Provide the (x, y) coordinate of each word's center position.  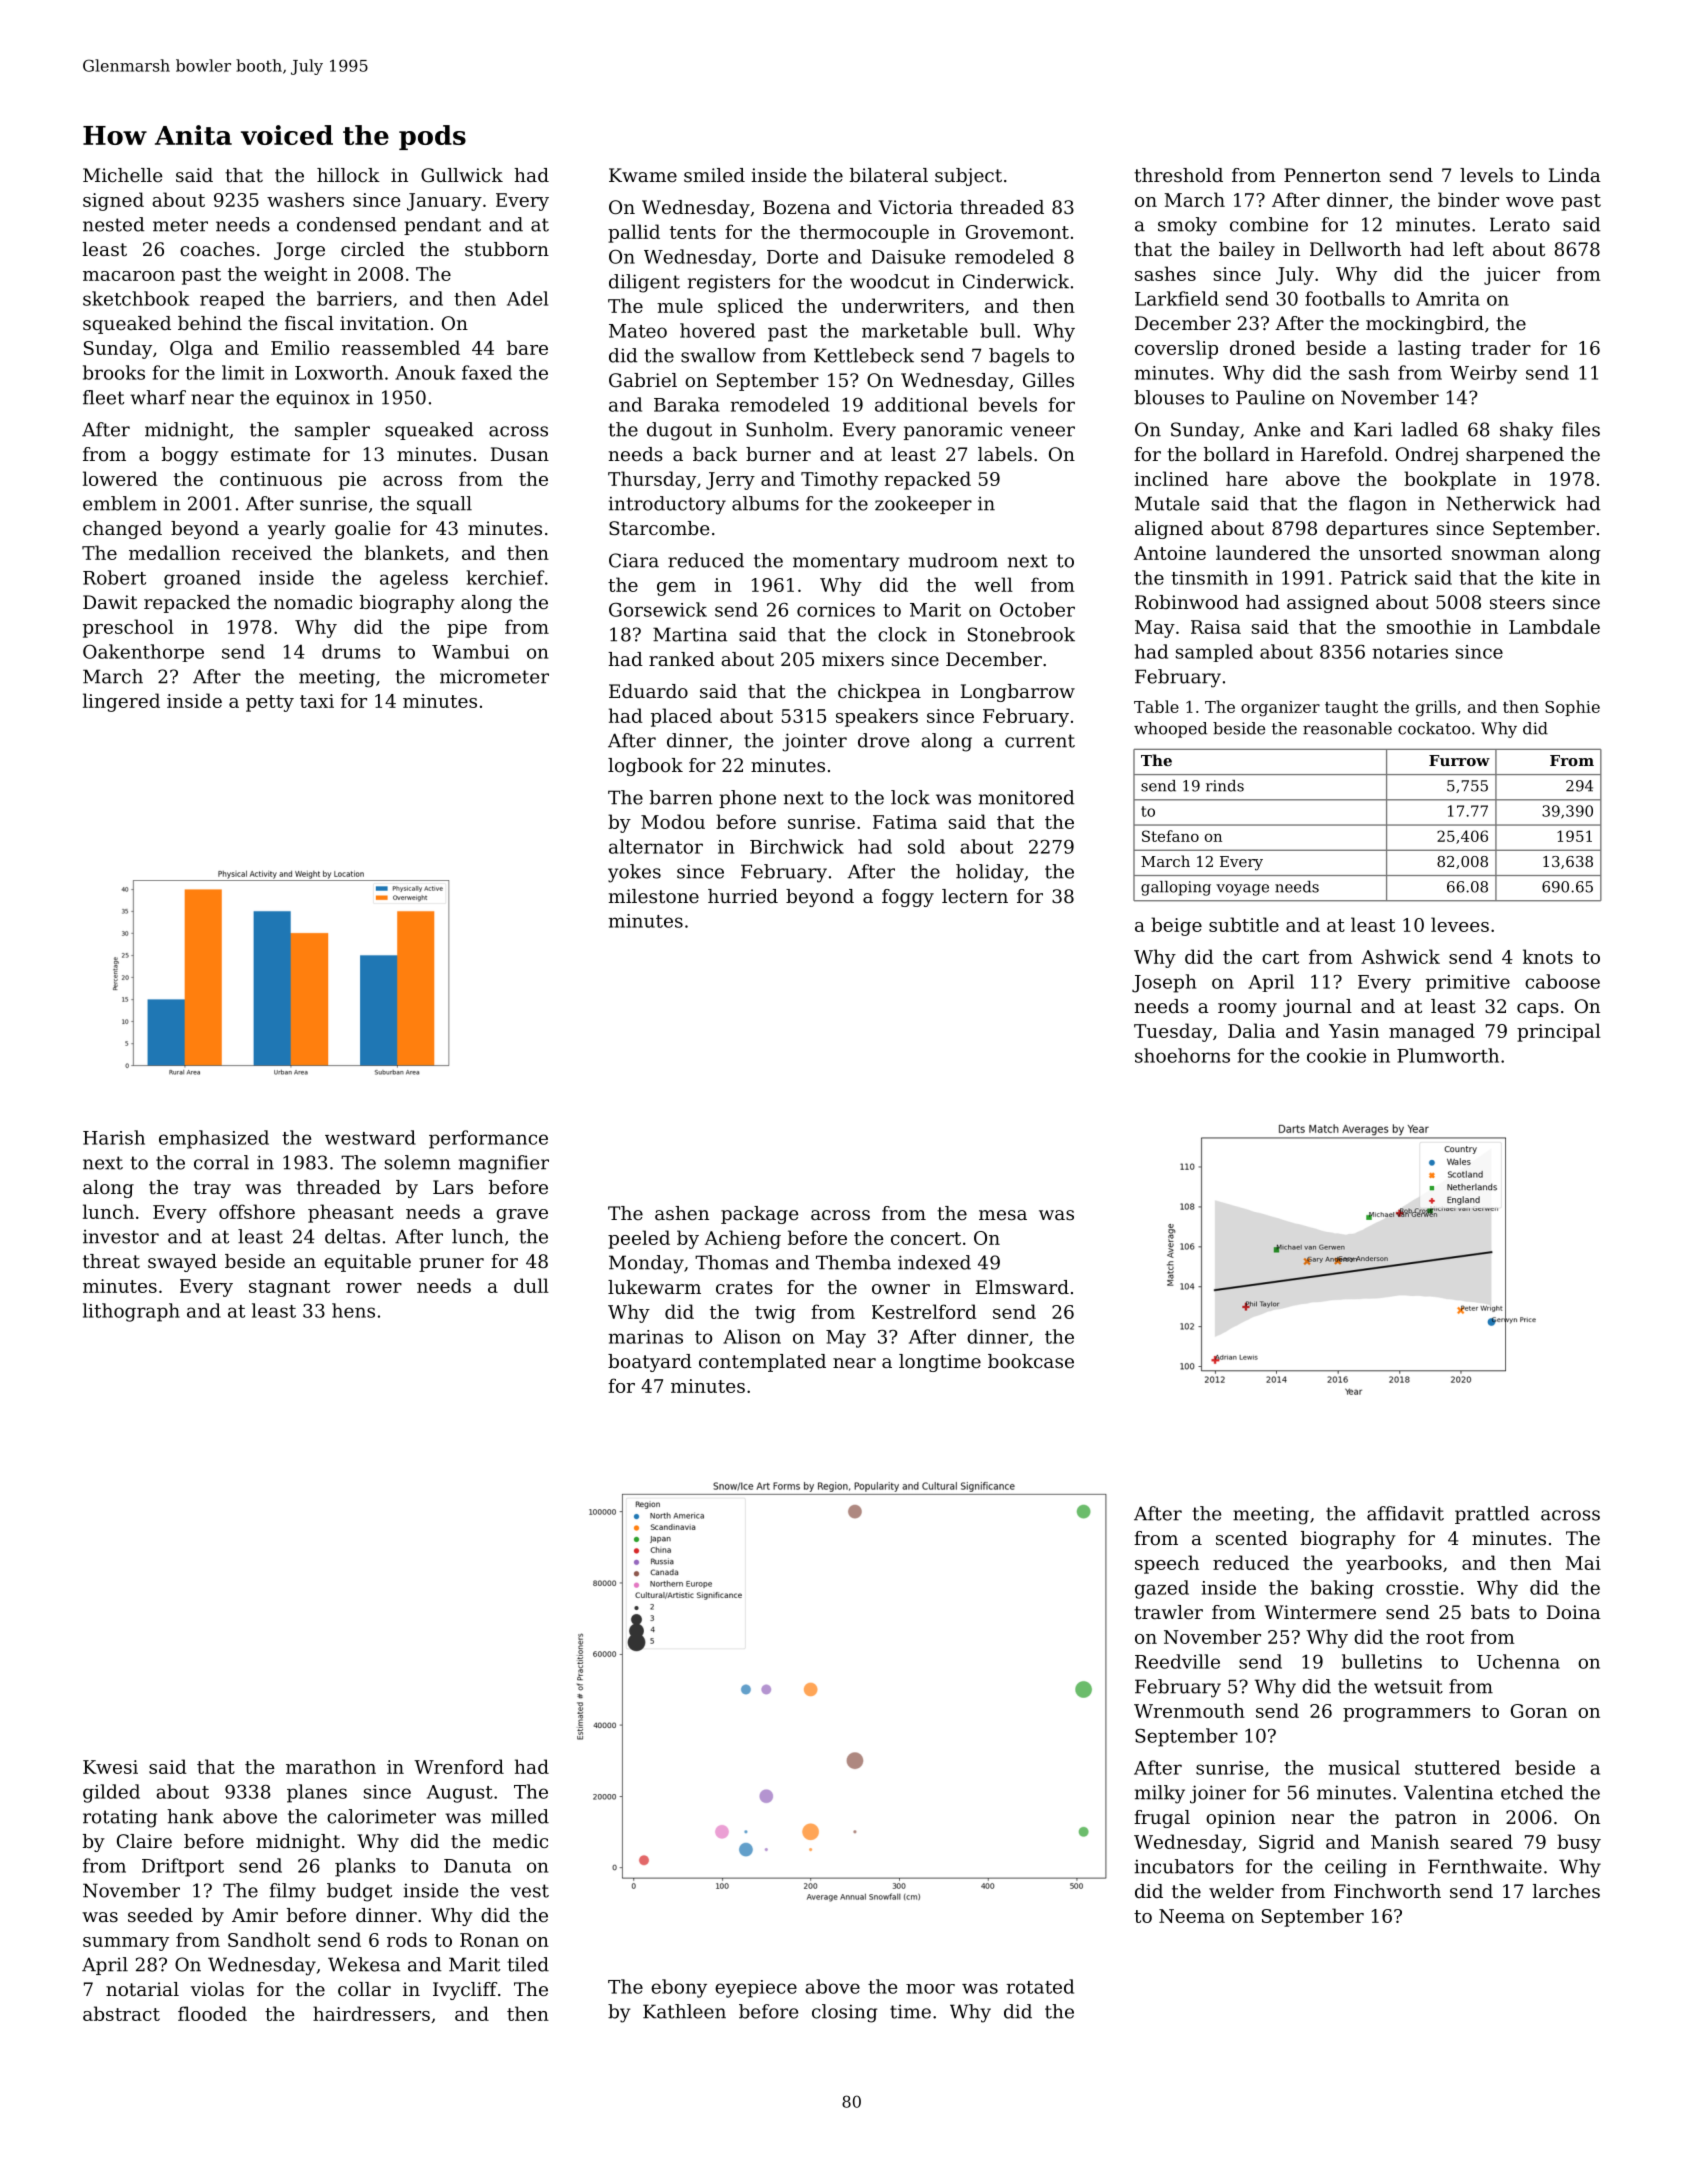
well (993, 584)
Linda (1575, 175)
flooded (212, 2013)
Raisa (1216, 627)
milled (520, 1816)
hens (353, 1310)
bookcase (1031, 1361)
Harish (114, 1137)
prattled (1492, 1515)
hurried (743, 896)
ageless (414, 579)
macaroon (129, 276)
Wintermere (1320, 1612)
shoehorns (1182, 1055)
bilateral (889, 175)
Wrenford (459, 1766)
